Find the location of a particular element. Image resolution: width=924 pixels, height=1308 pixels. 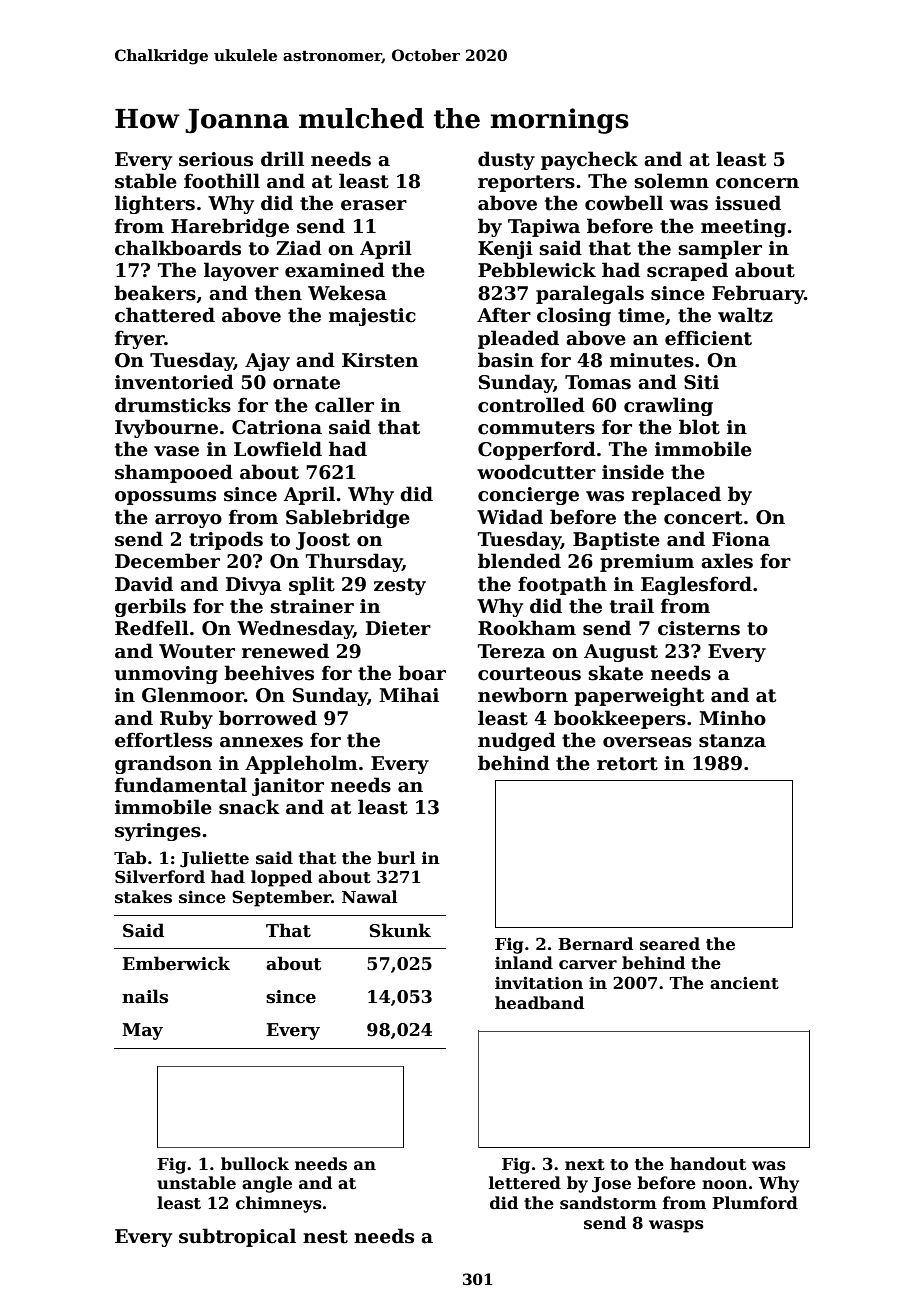

beakers is located at coordinates (155, 293).
